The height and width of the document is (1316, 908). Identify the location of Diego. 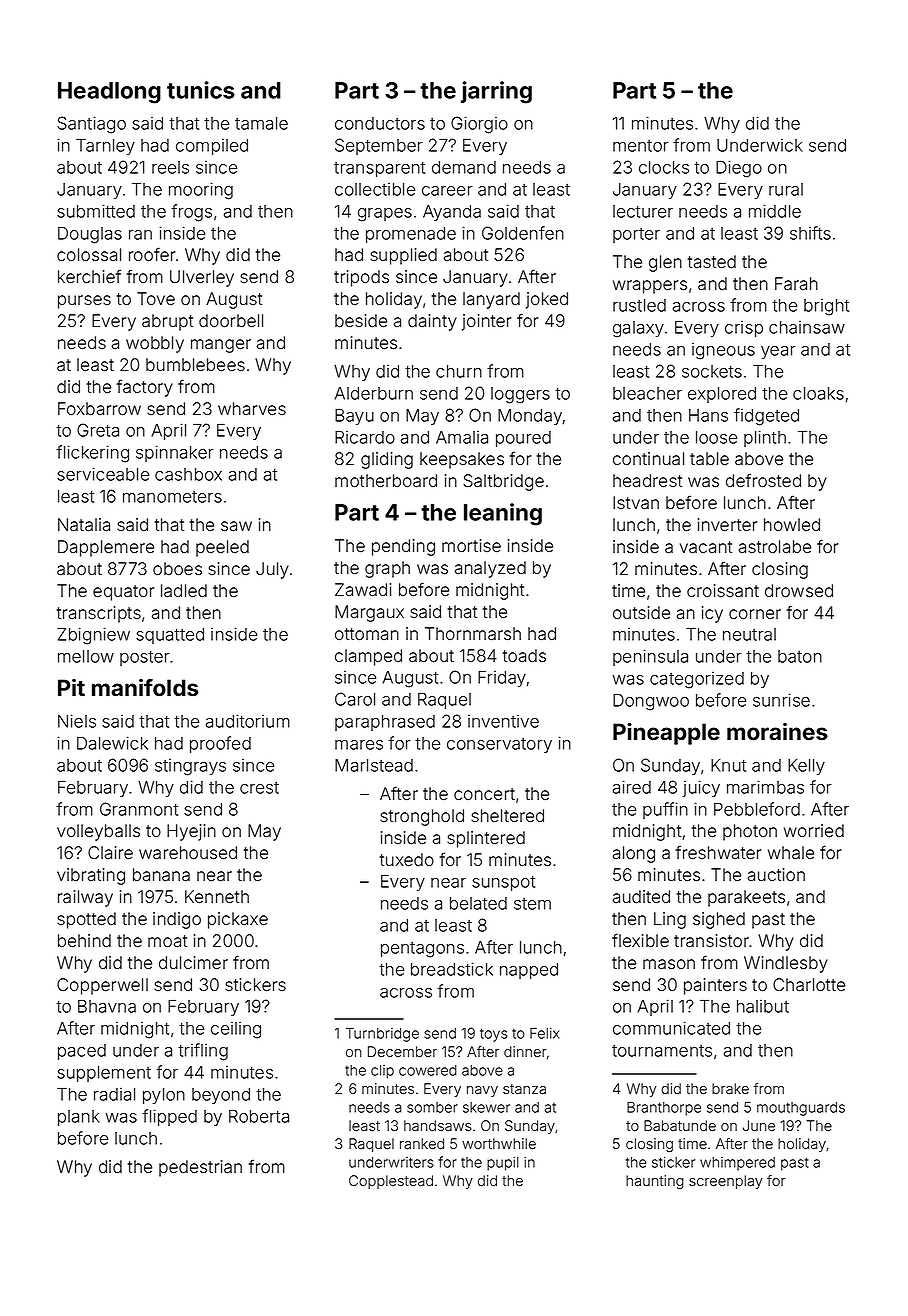
(739, 169).
